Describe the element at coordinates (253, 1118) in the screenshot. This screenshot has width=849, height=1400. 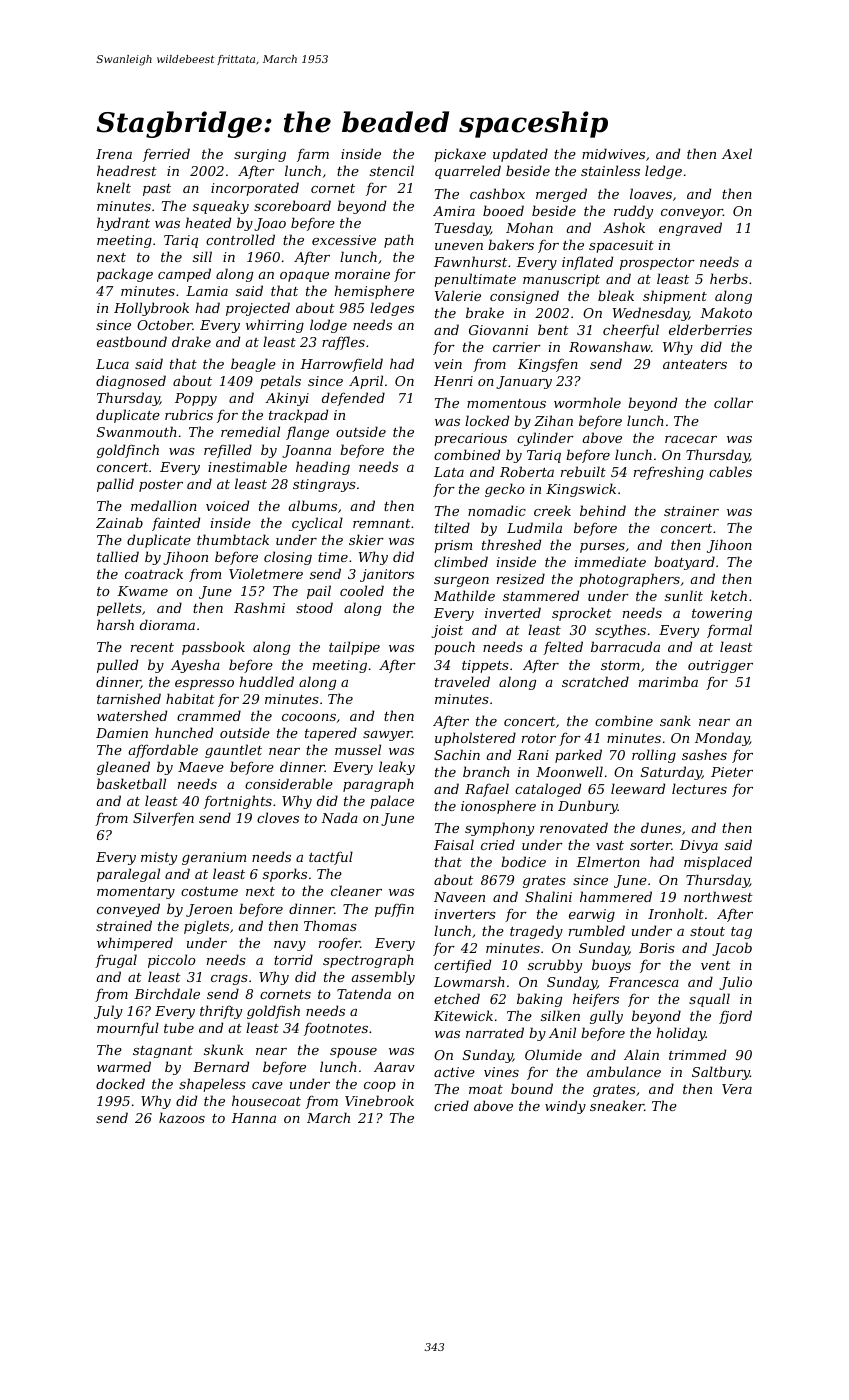
I see `Hanna` at that location.
